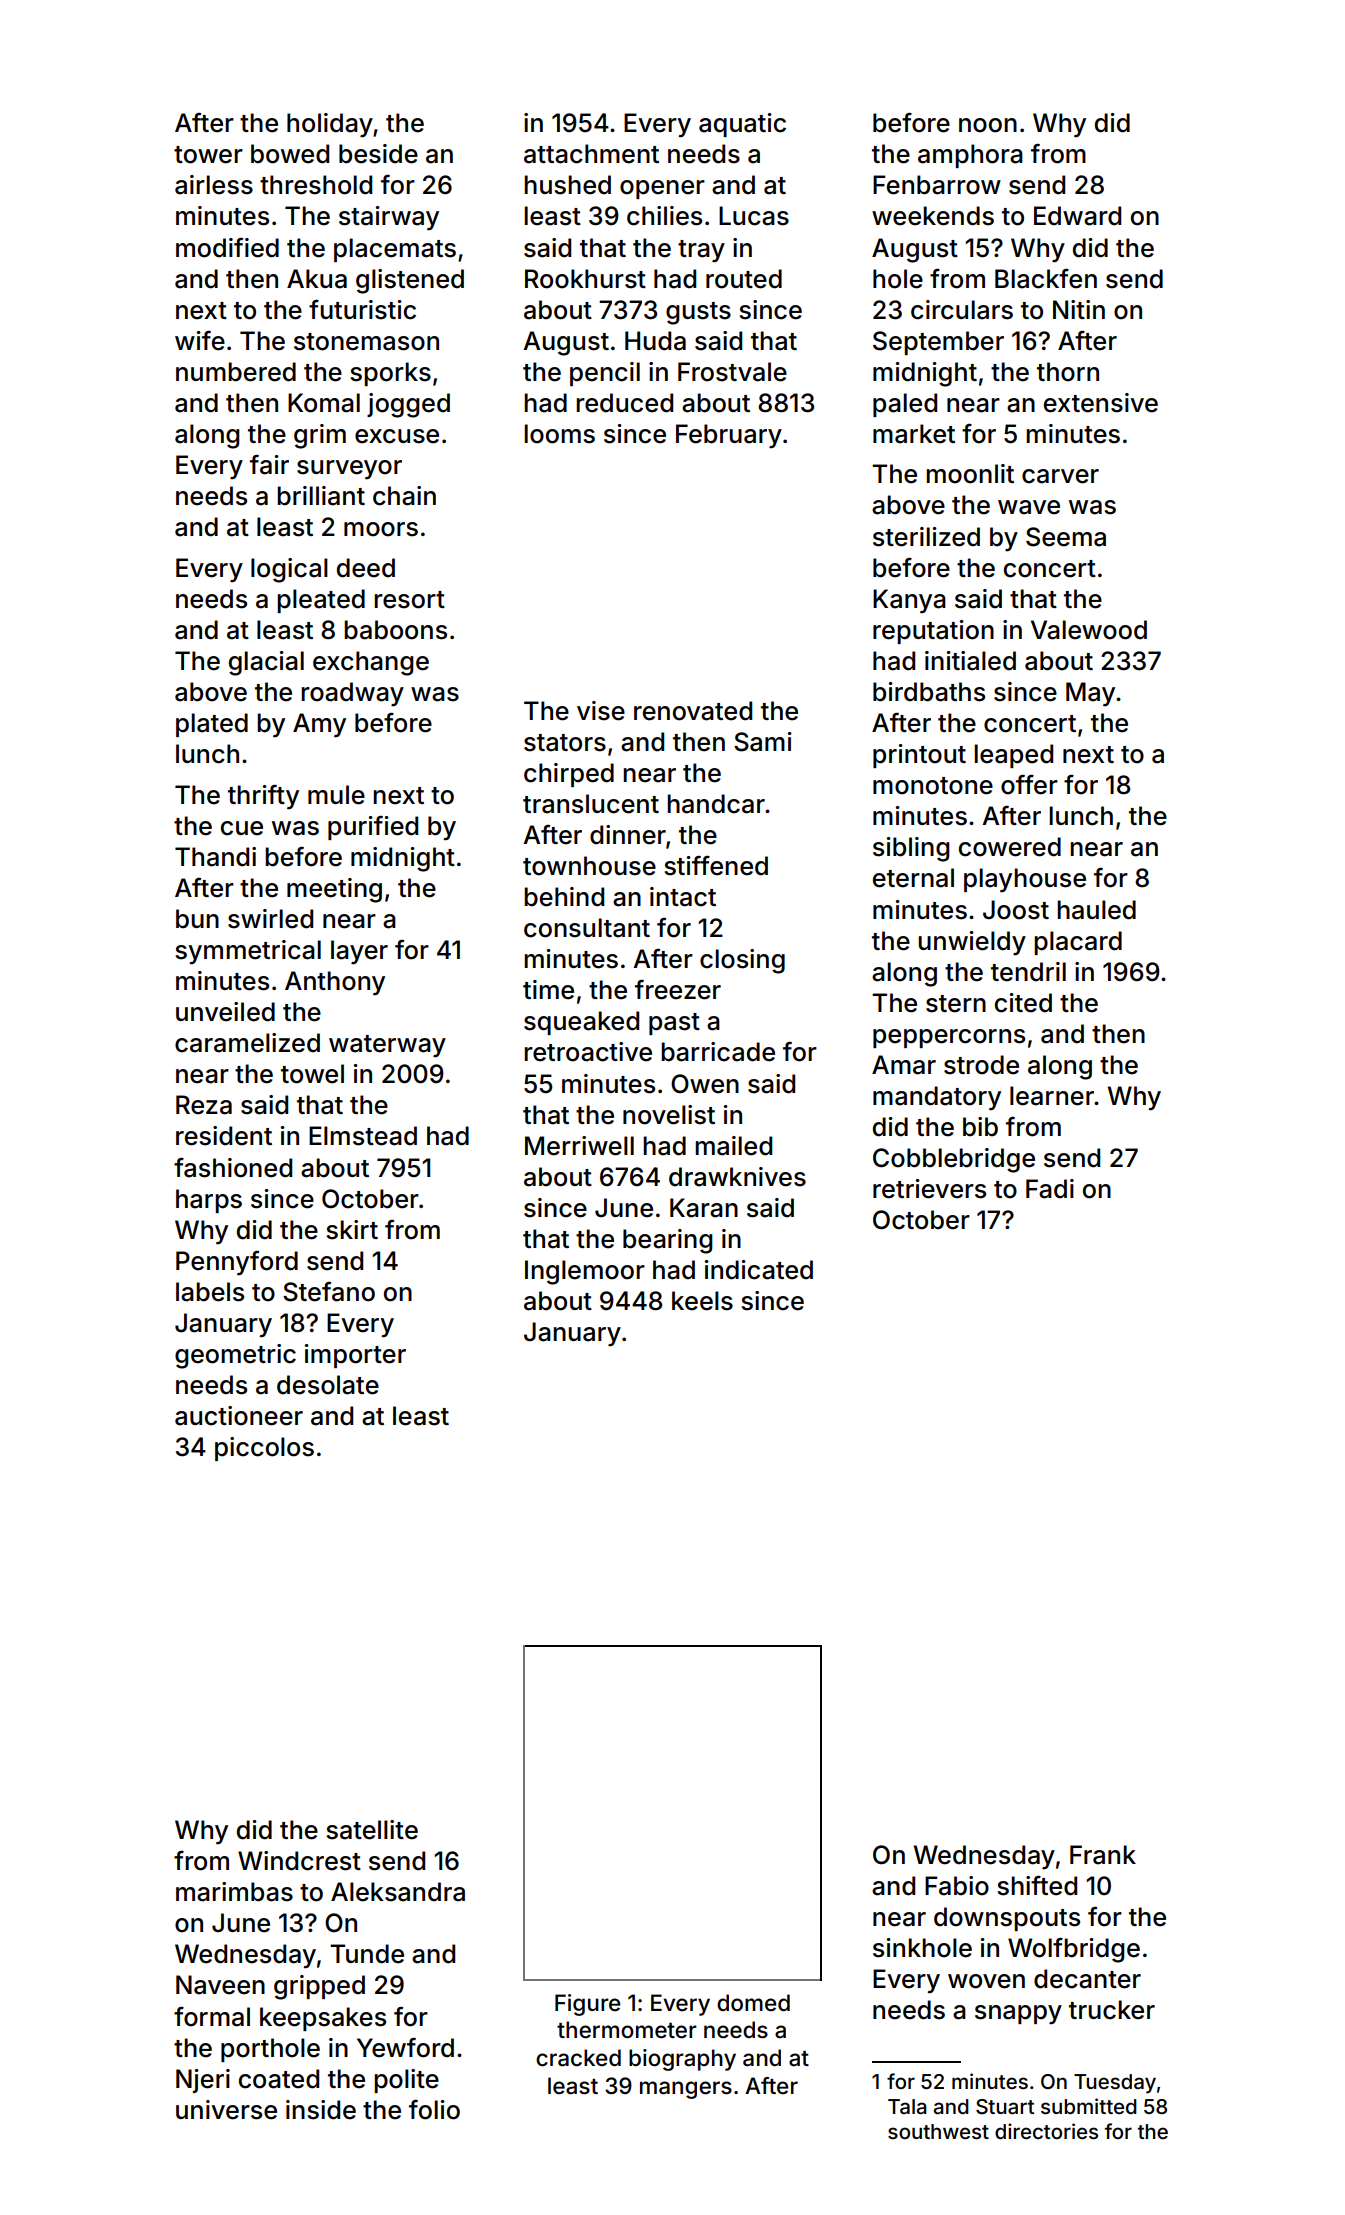 The width and height of the image is (1345, 2215). What do you see at coordinates (200, 341) in the image?
I see `wife` at bounding box center [200, 341].
